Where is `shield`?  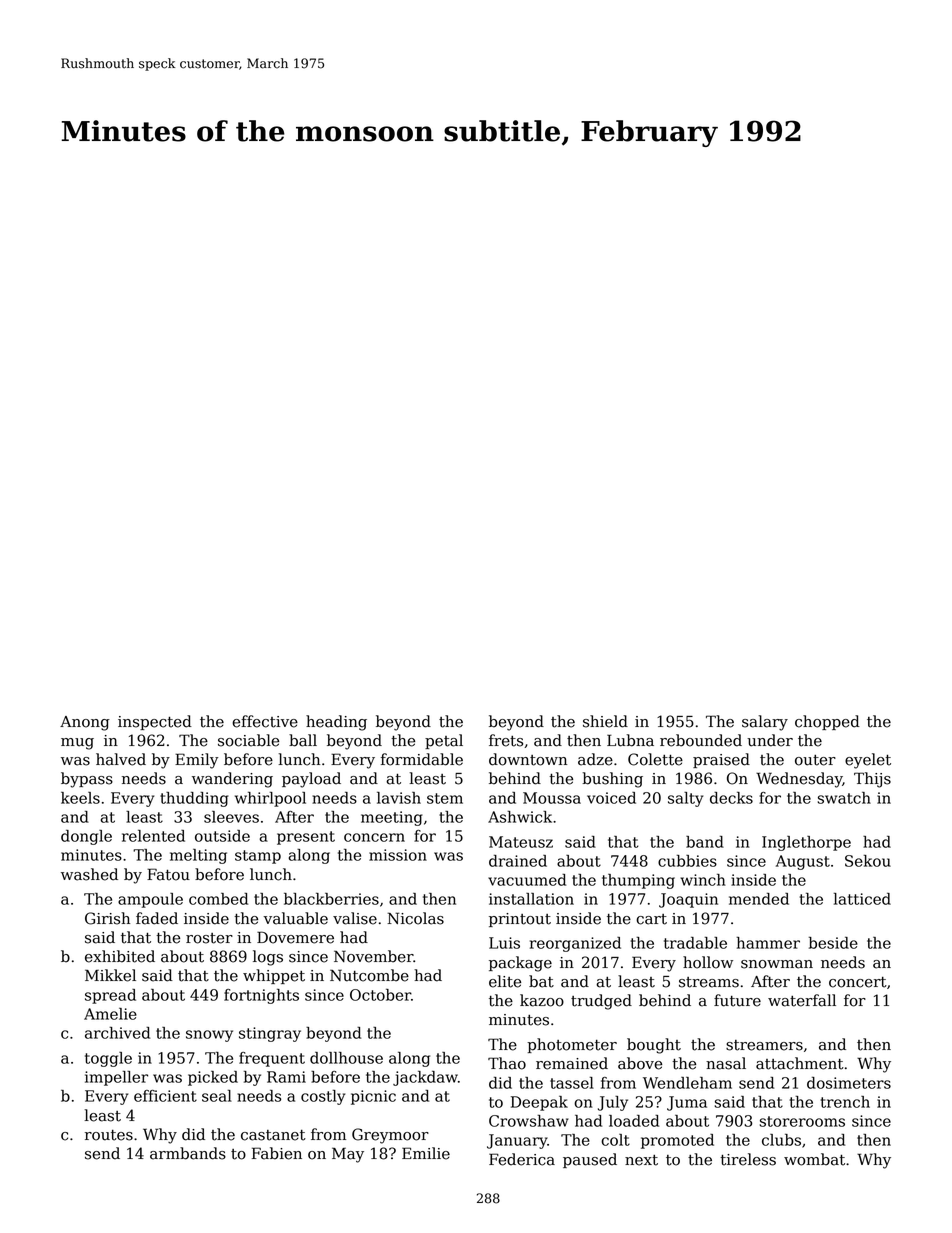 shield is located at coordinates (605, 721).
